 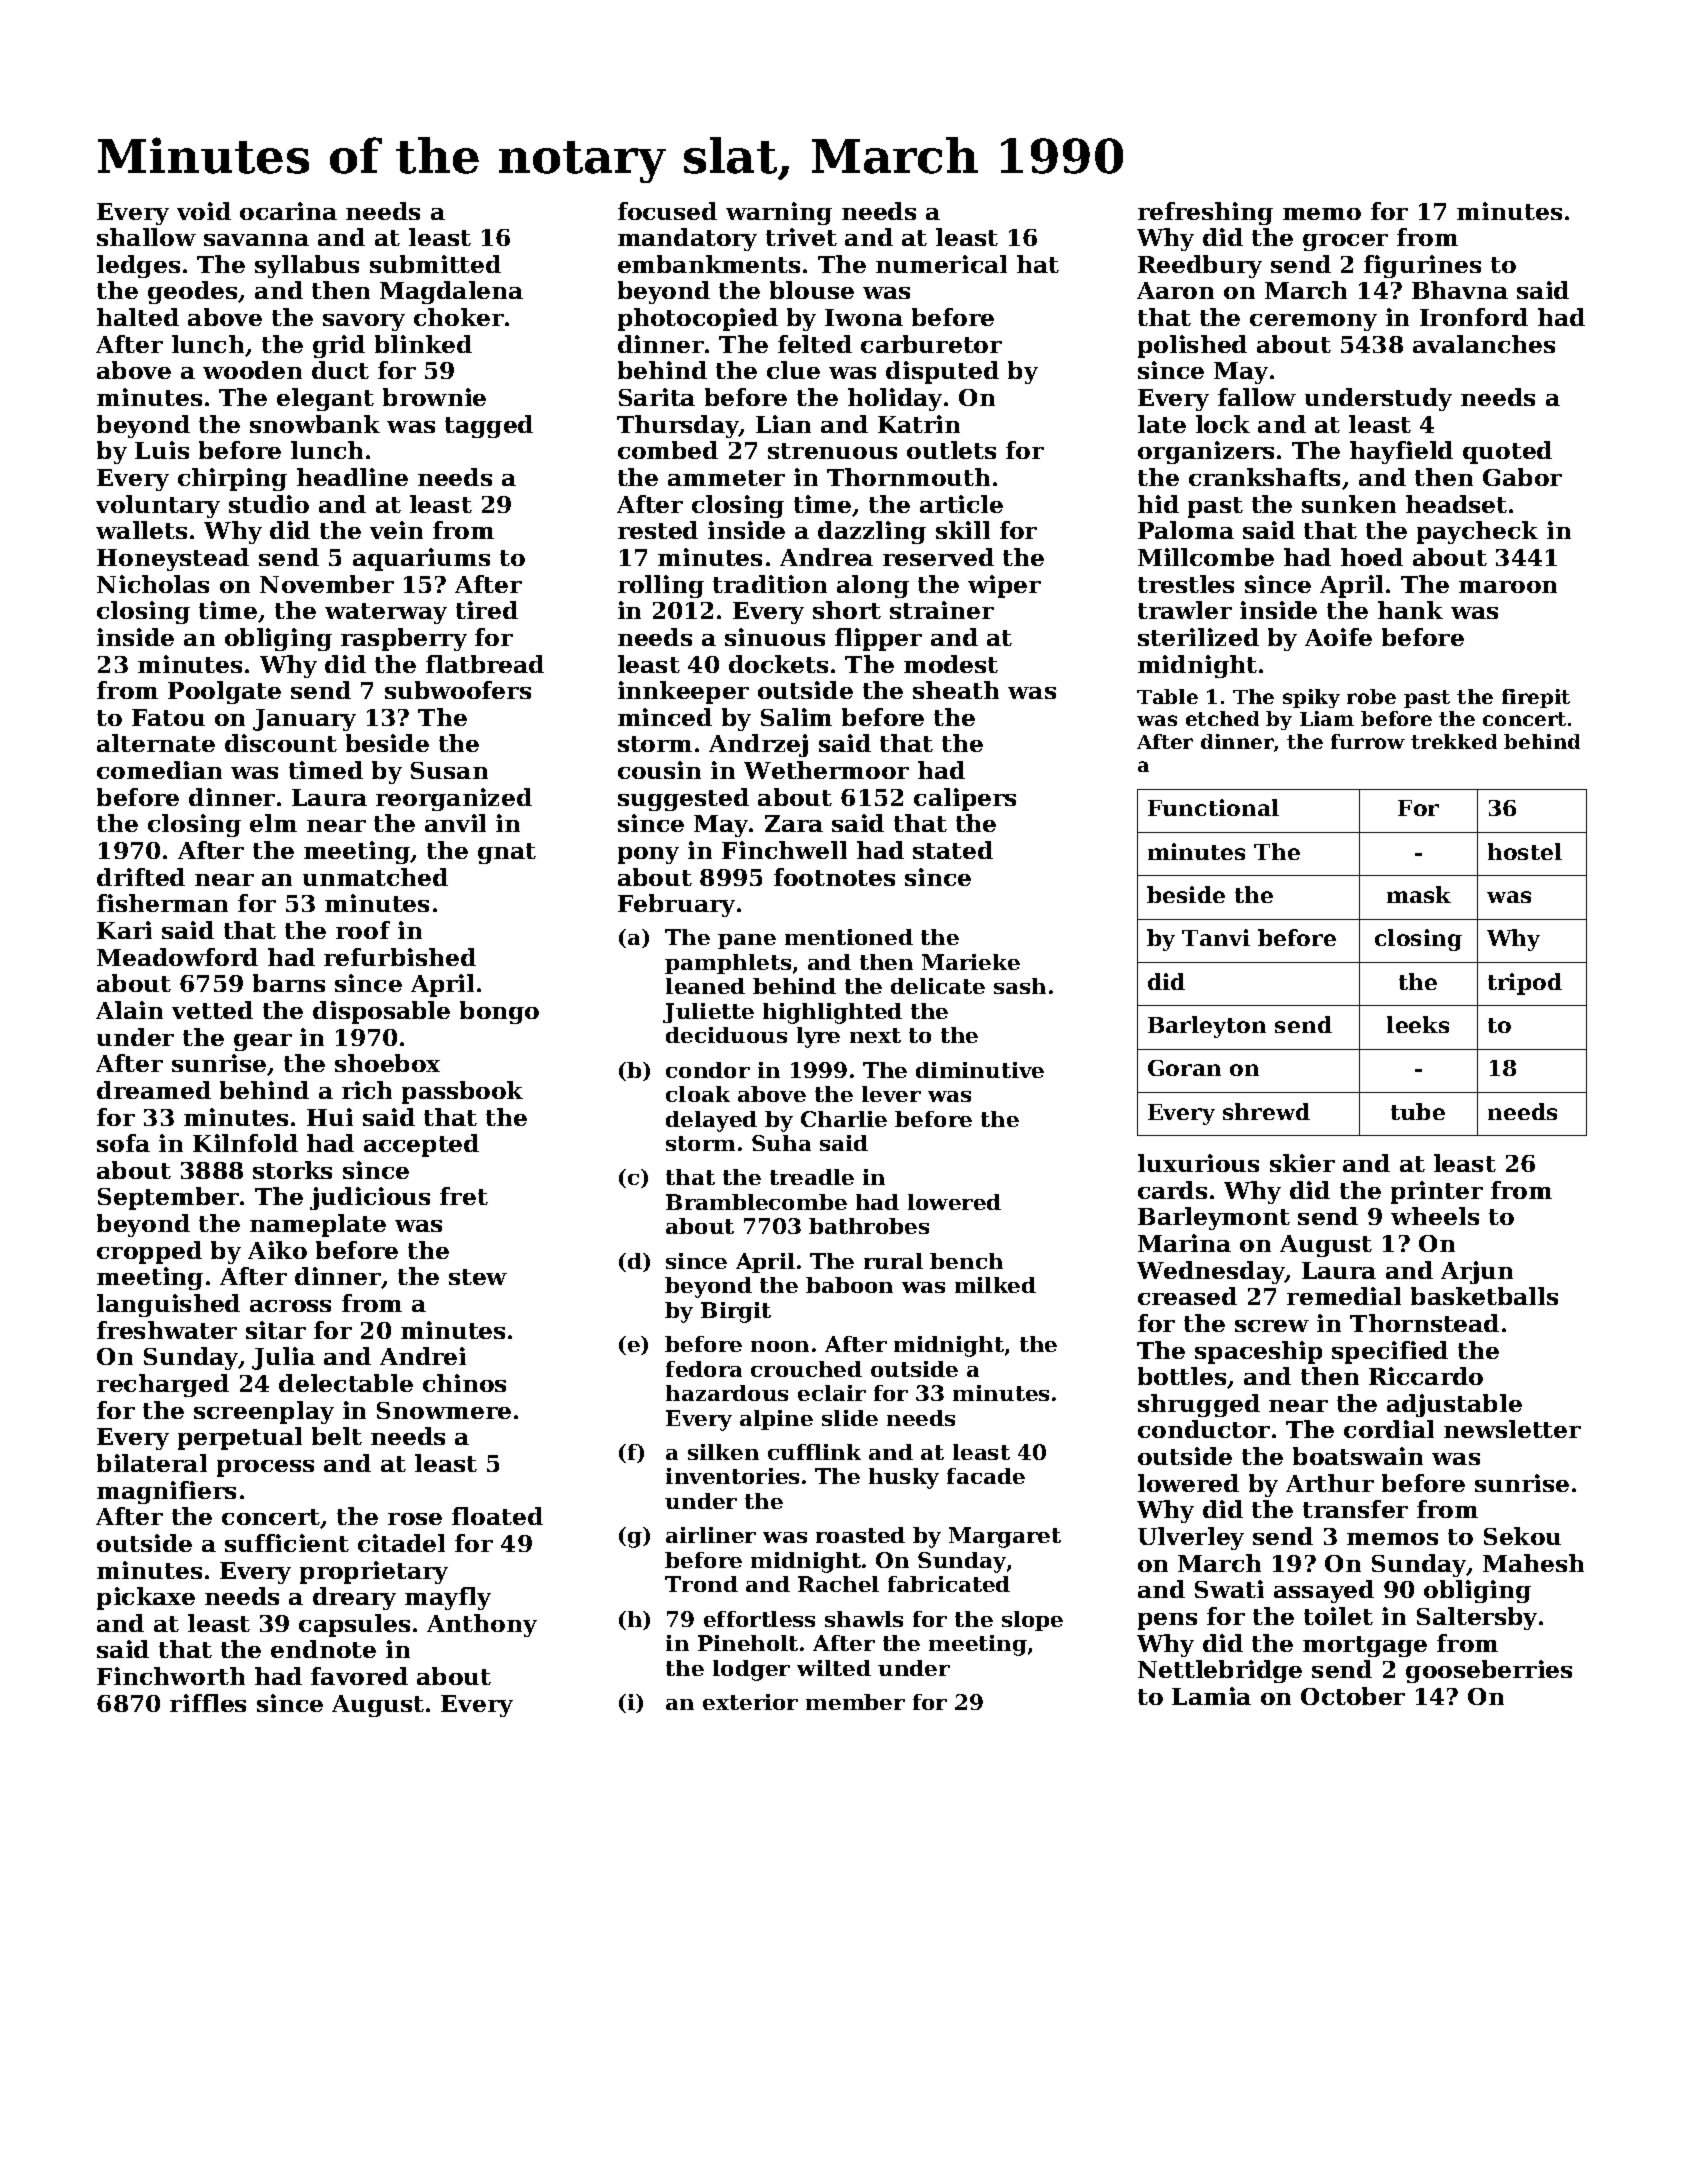 I want to click on submitted, so click(x=435, y=264).
